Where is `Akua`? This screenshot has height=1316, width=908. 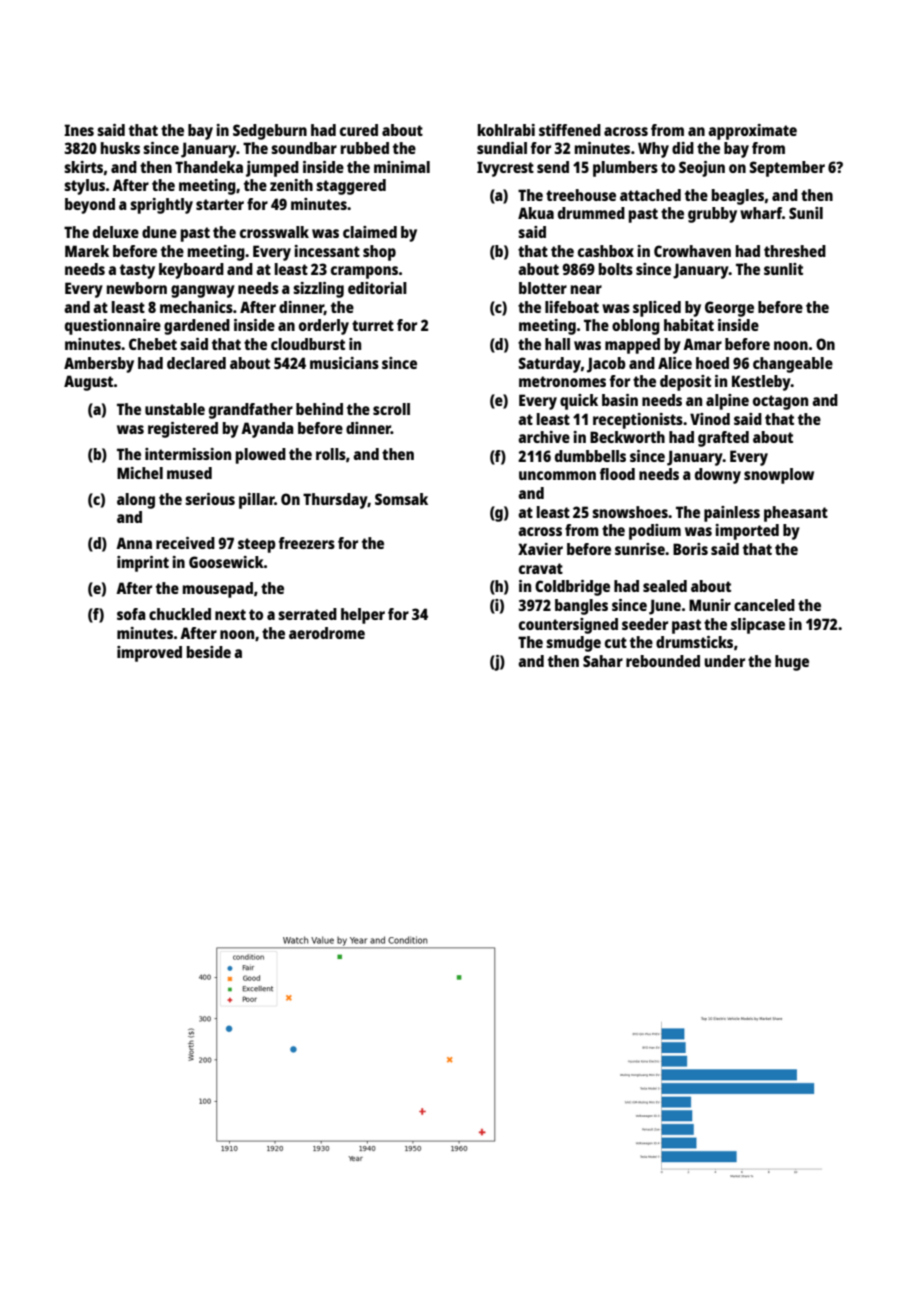
Akua is located at coordinates (536, 213).
